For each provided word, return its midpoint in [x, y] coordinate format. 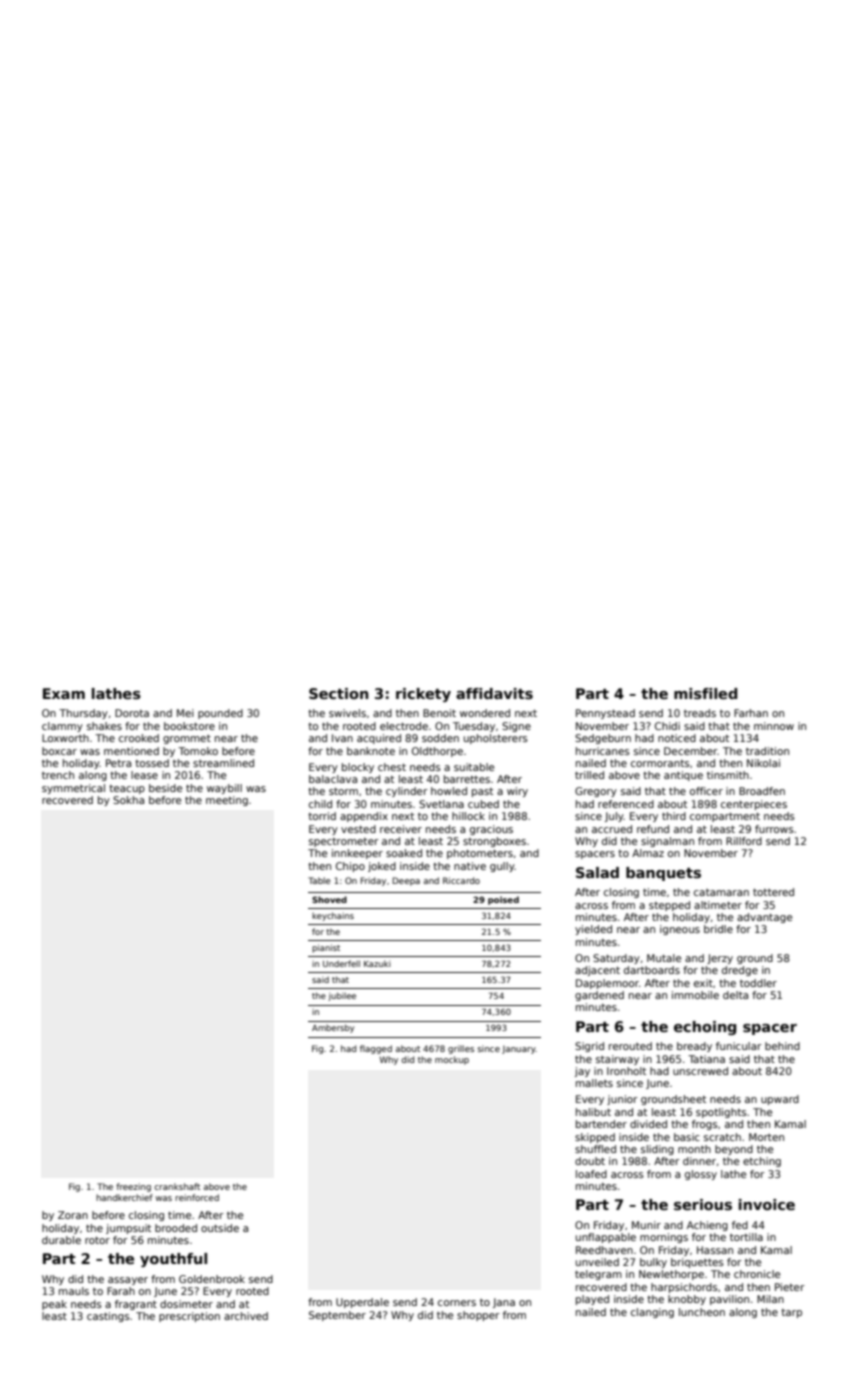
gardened [599, 996]
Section [339, 693]
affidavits [494, 693]
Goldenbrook [212, 1279]
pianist [326, 948]
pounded [220, 714]
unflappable [606, 1238]
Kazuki [377, 963]
